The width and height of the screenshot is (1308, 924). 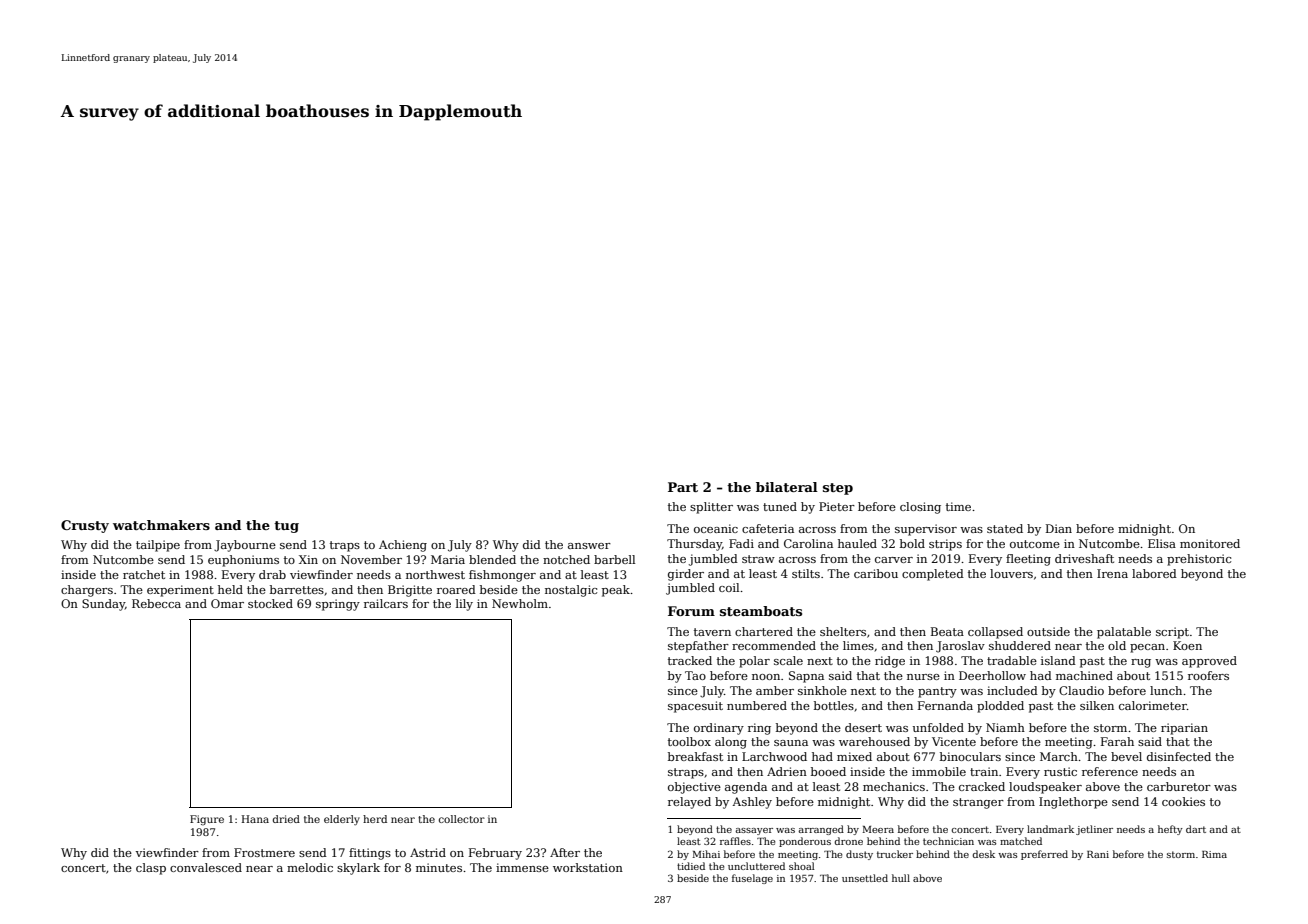 What do you see at coordinates (144, 574) in the screenshot?
I see `ratchet` at bounding box center [144, 574].
